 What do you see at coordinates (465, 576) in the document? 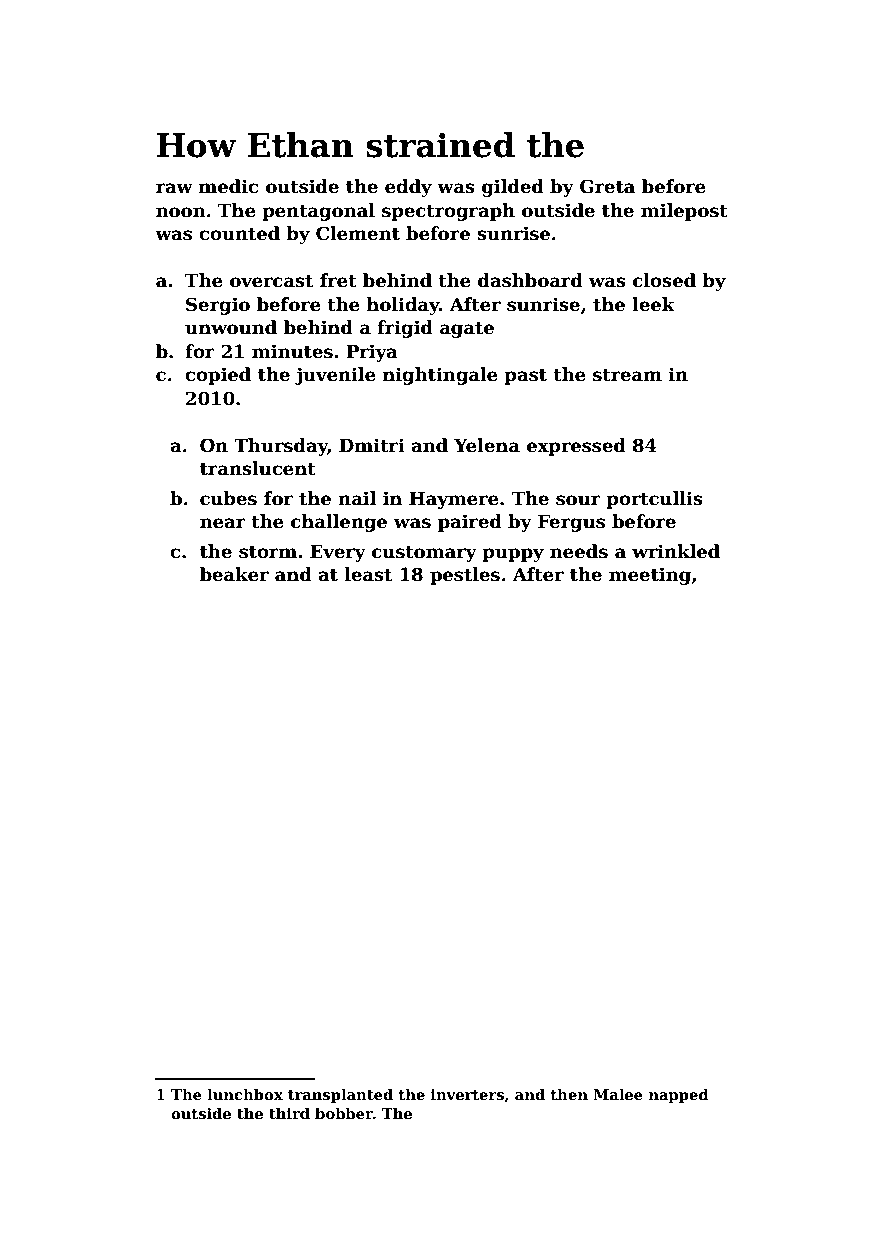
I see `pestles` at bounding box center [465, 576].
